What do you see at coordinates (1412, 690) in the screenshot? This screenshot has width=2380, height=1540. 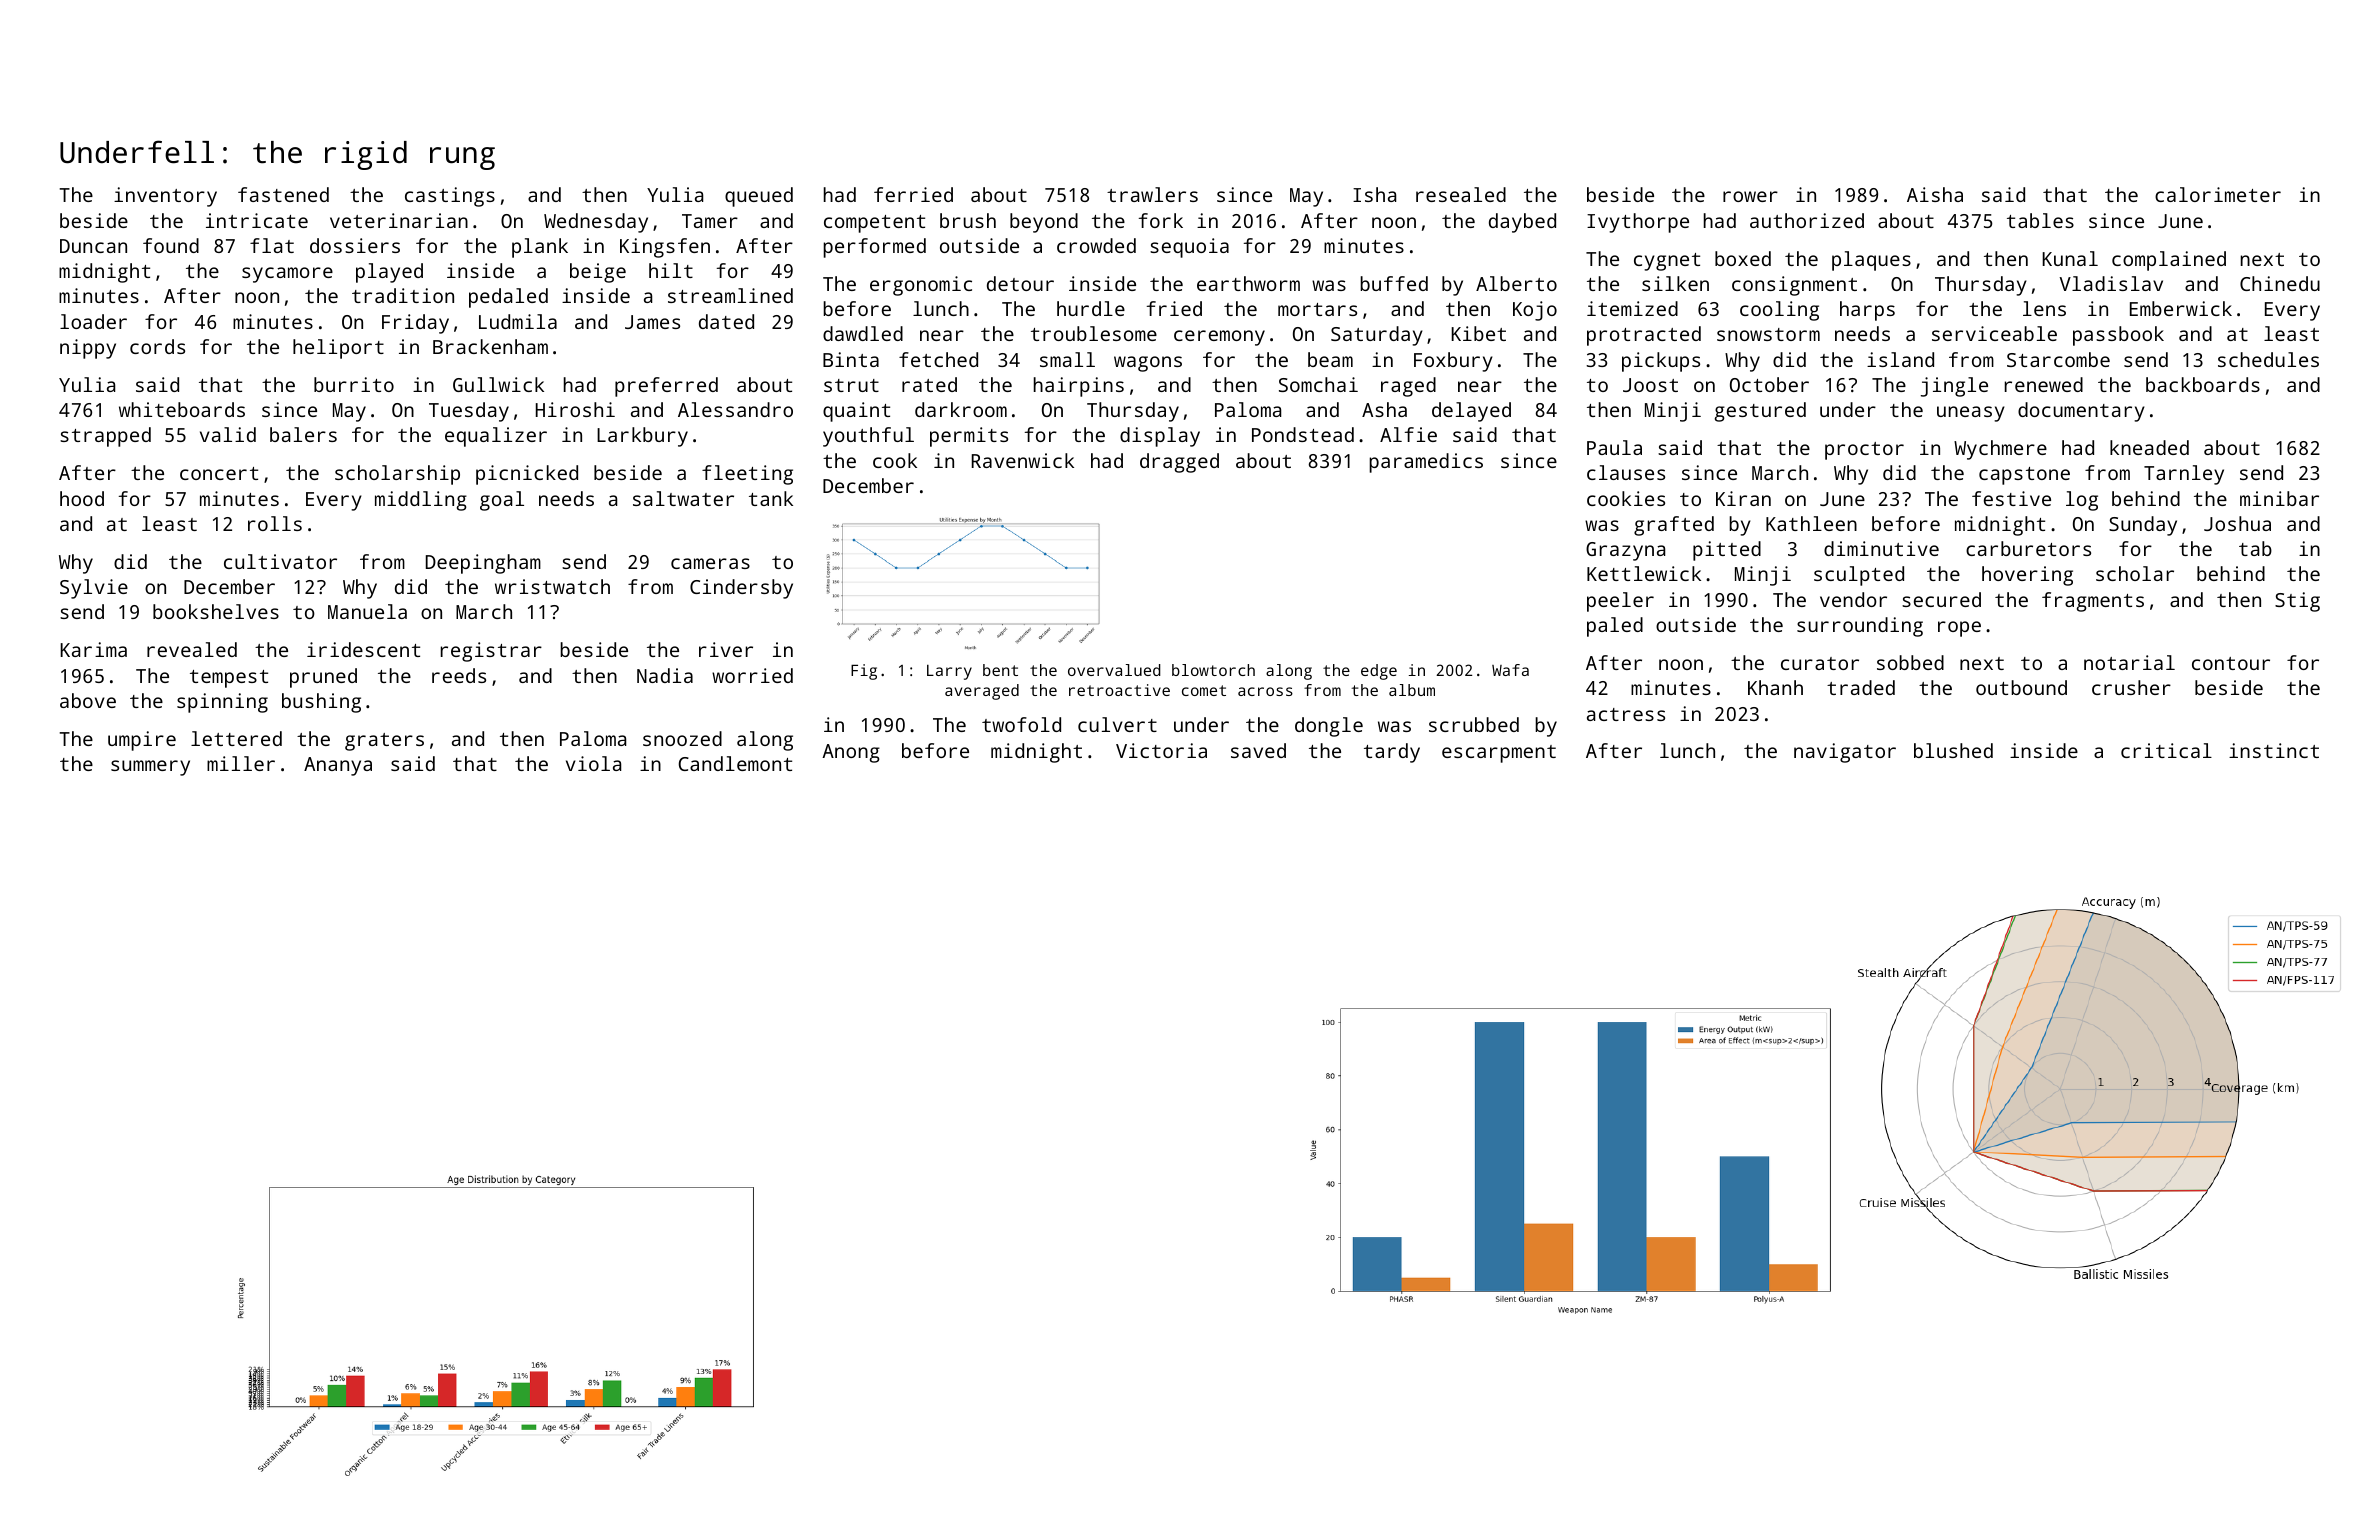 I see `album` at bounding box center [1412, 690].
